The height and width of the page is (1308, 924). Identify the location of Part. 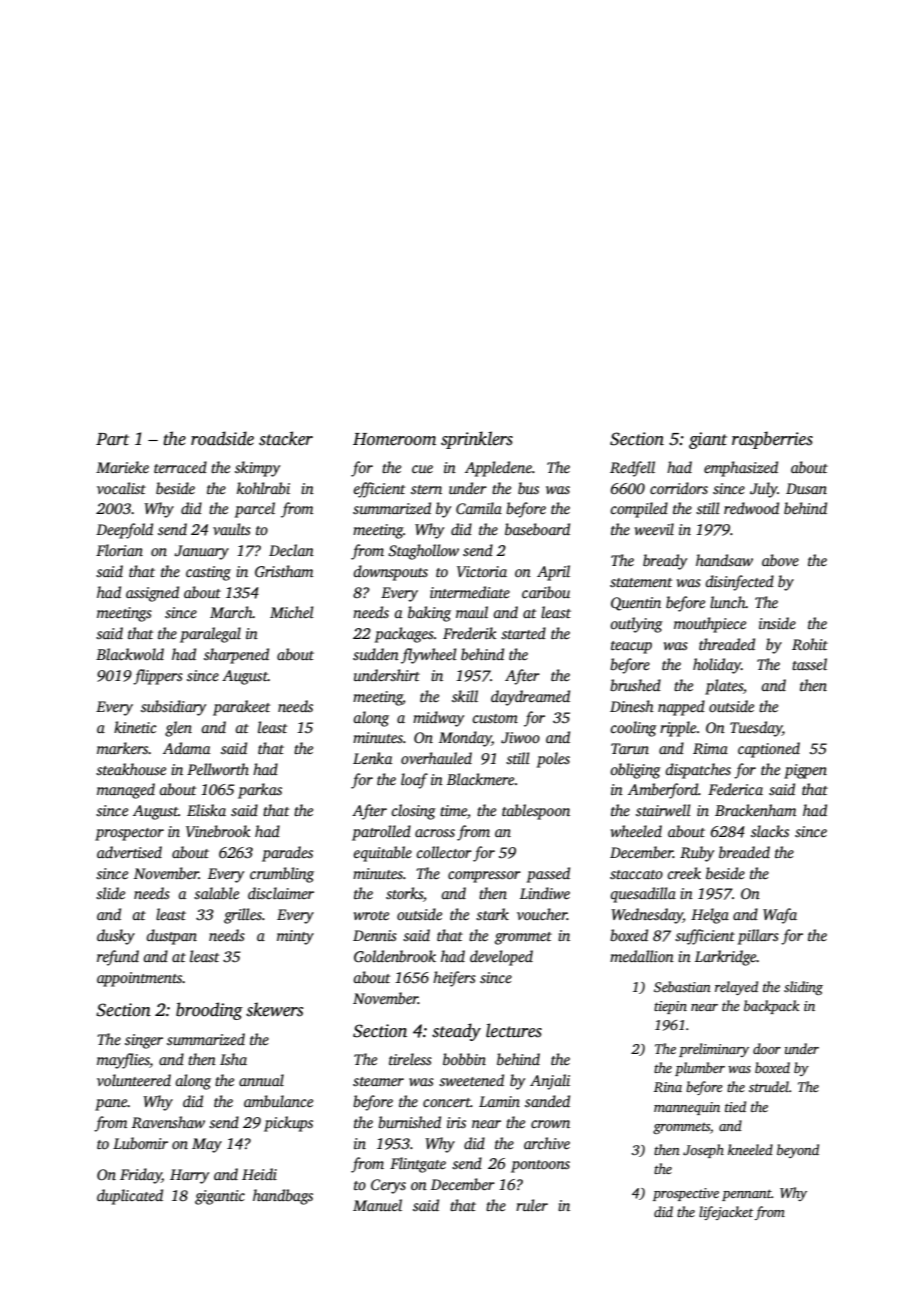
(112, 439).
